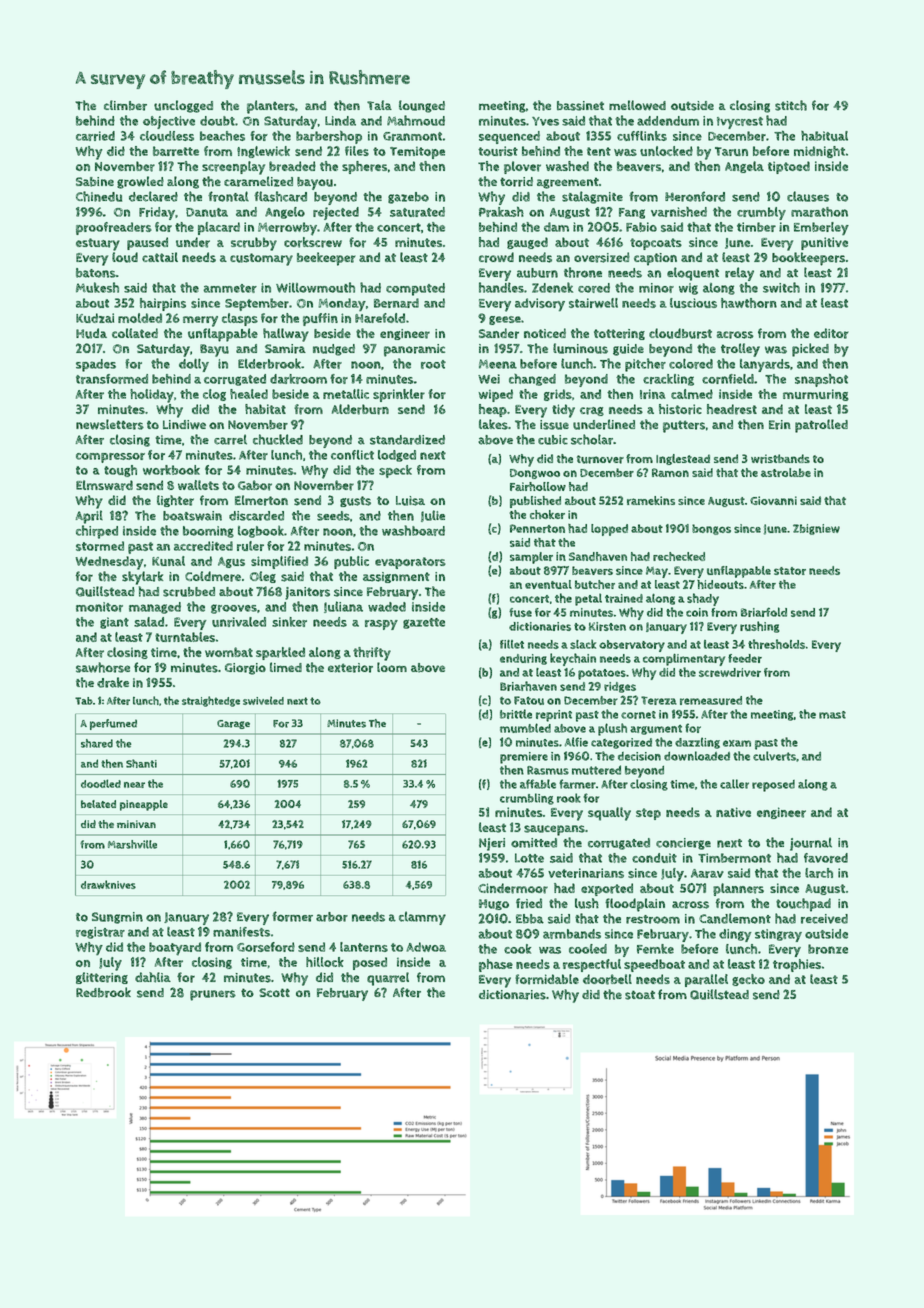 This document has width=924, height=1308. I want to click on unlocked, so click(666, 151).
